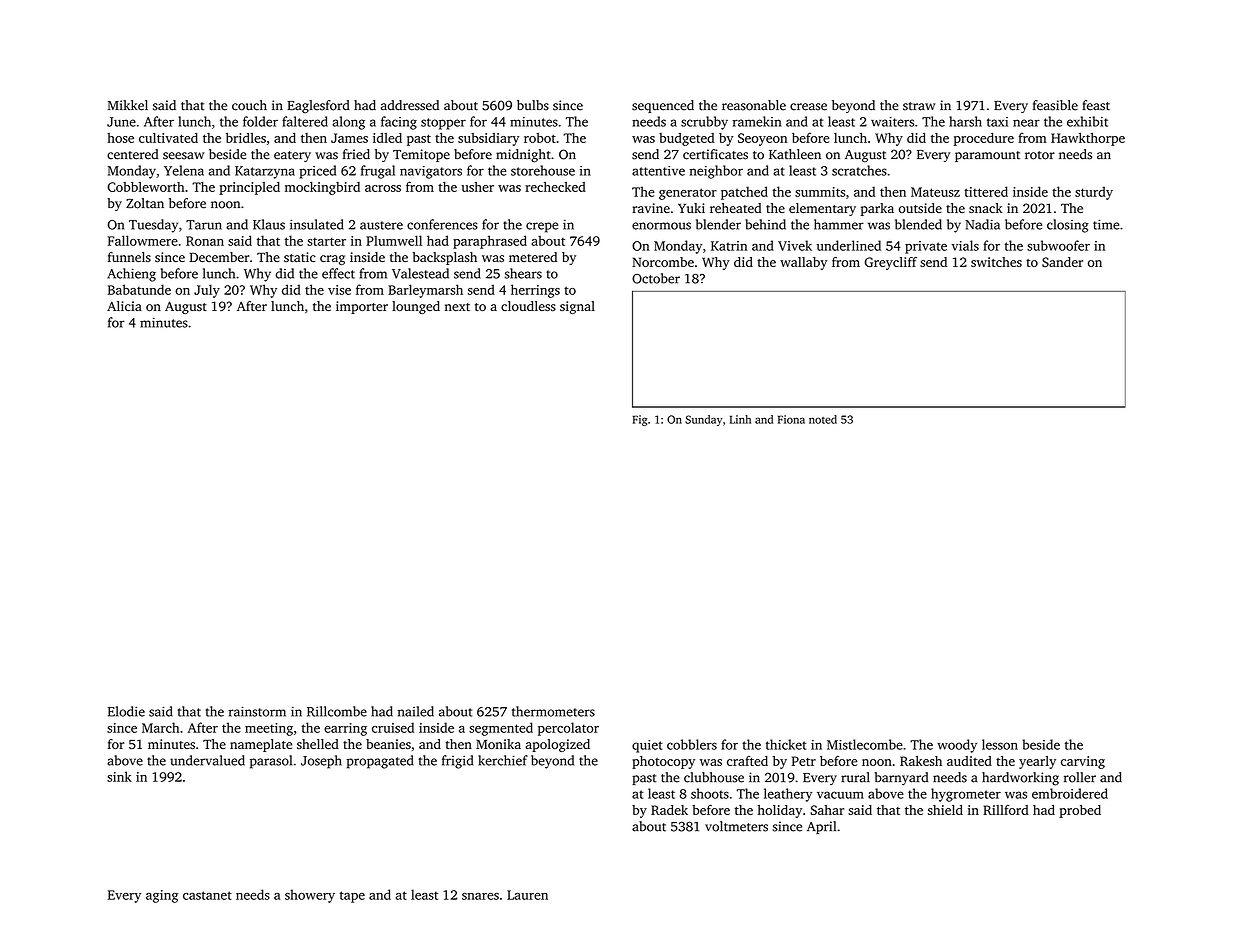  I want to click on scratches, so click(859, 170).
